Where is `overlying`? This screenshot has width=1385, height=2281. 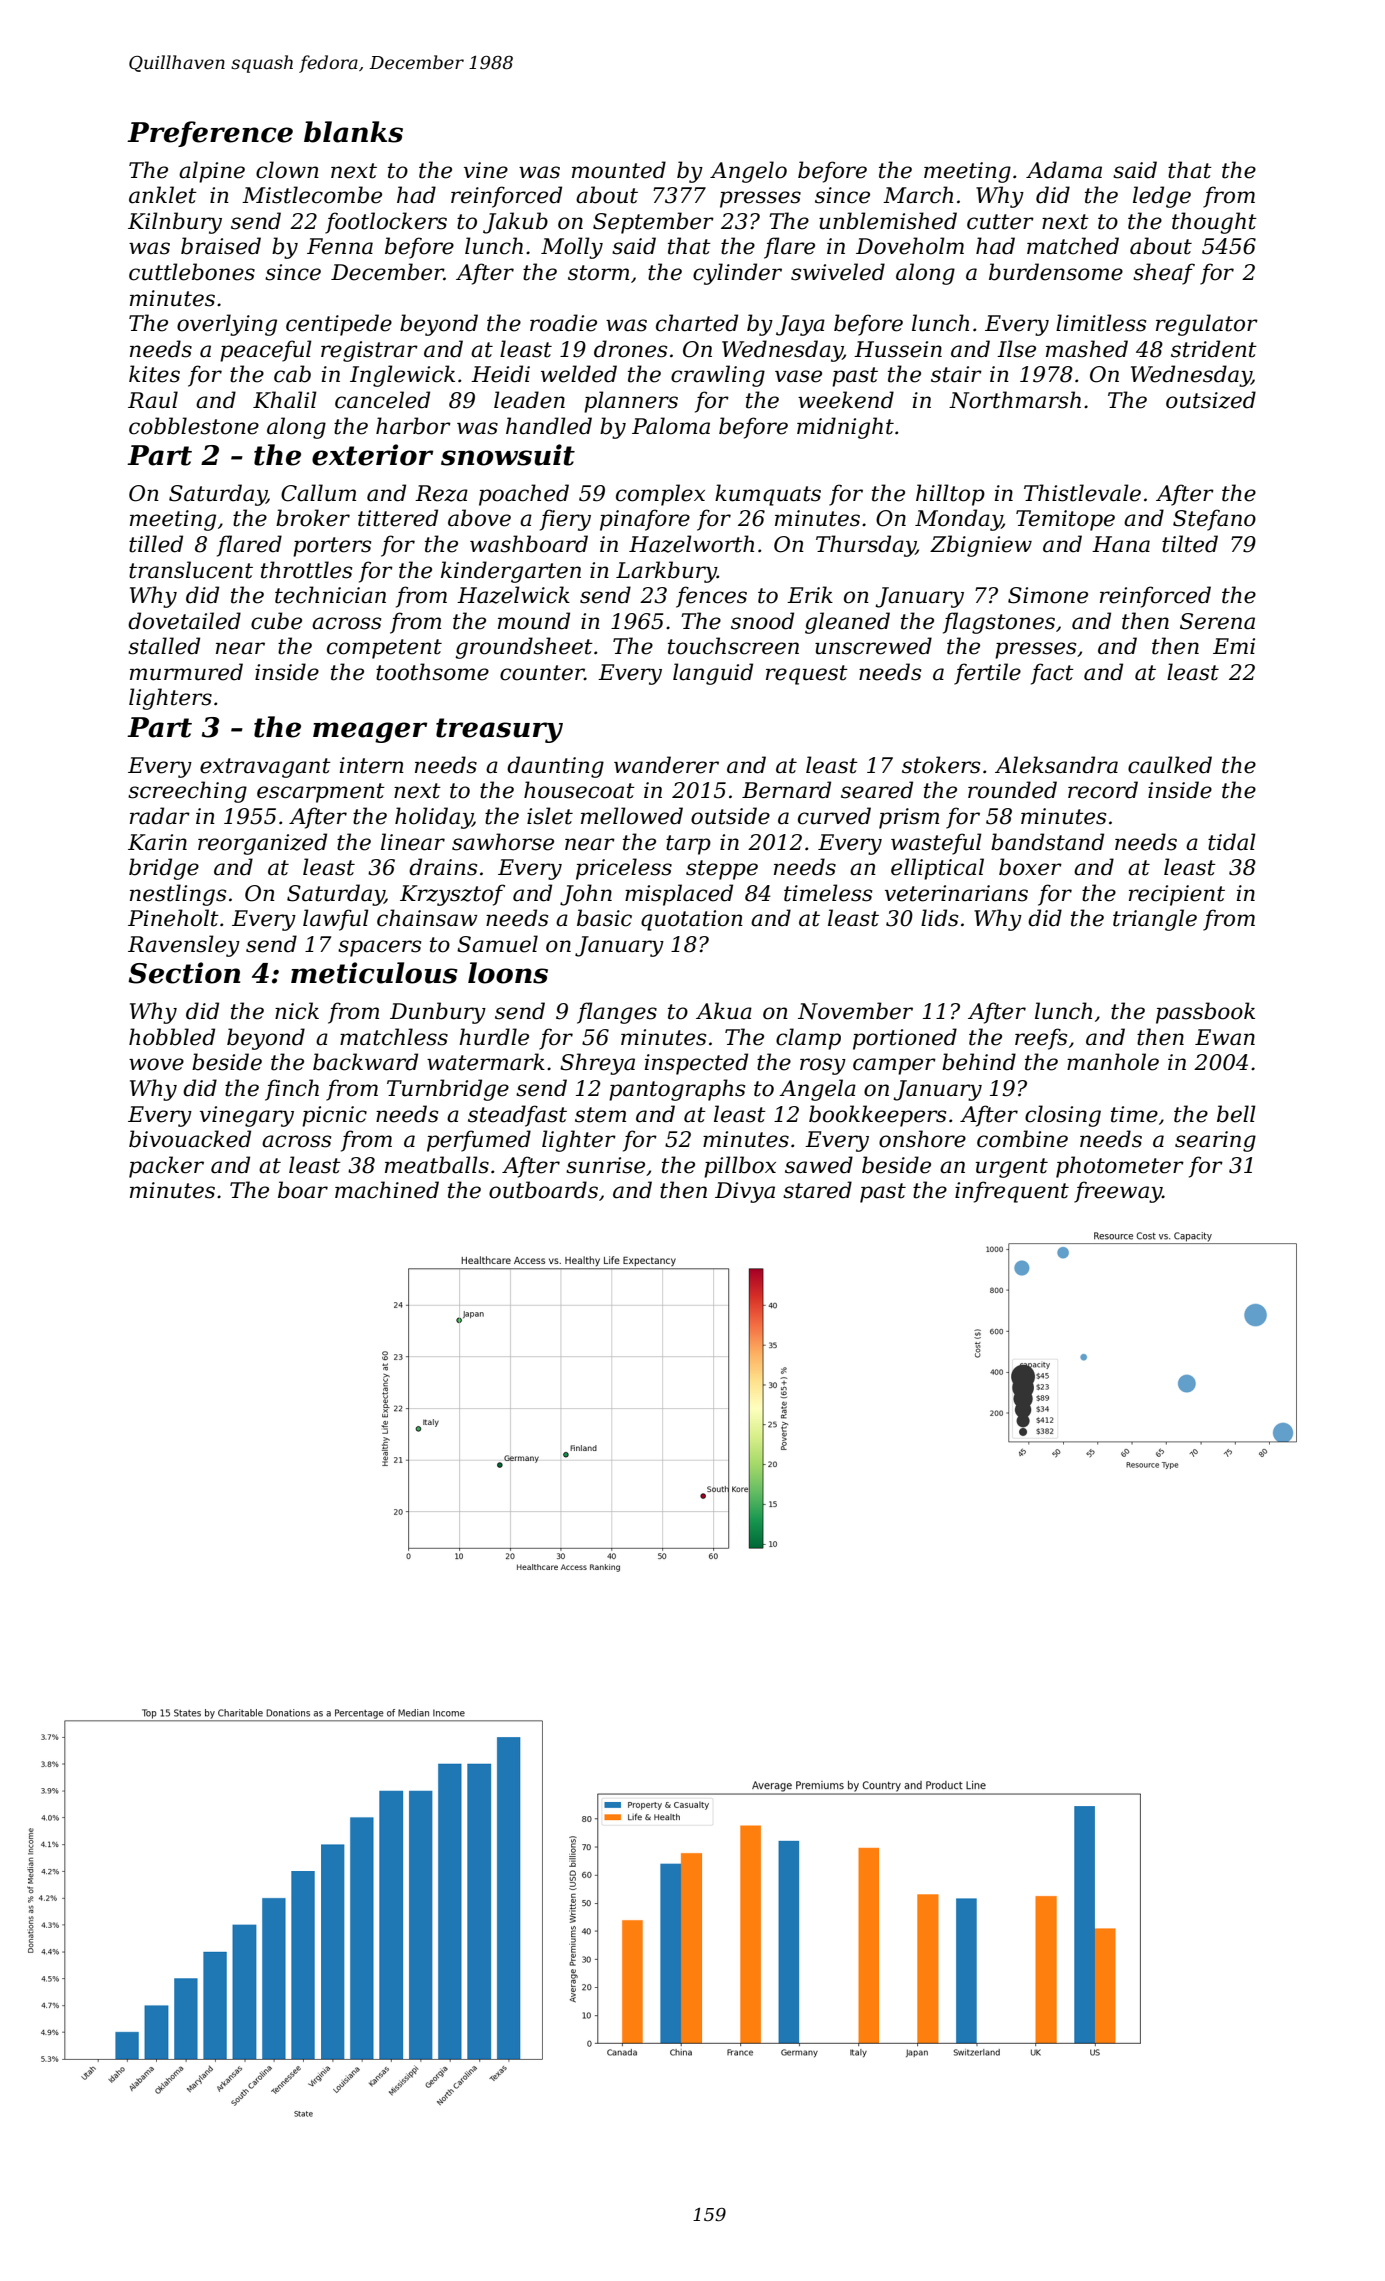
overlying is located at coordinates (227, 325).
